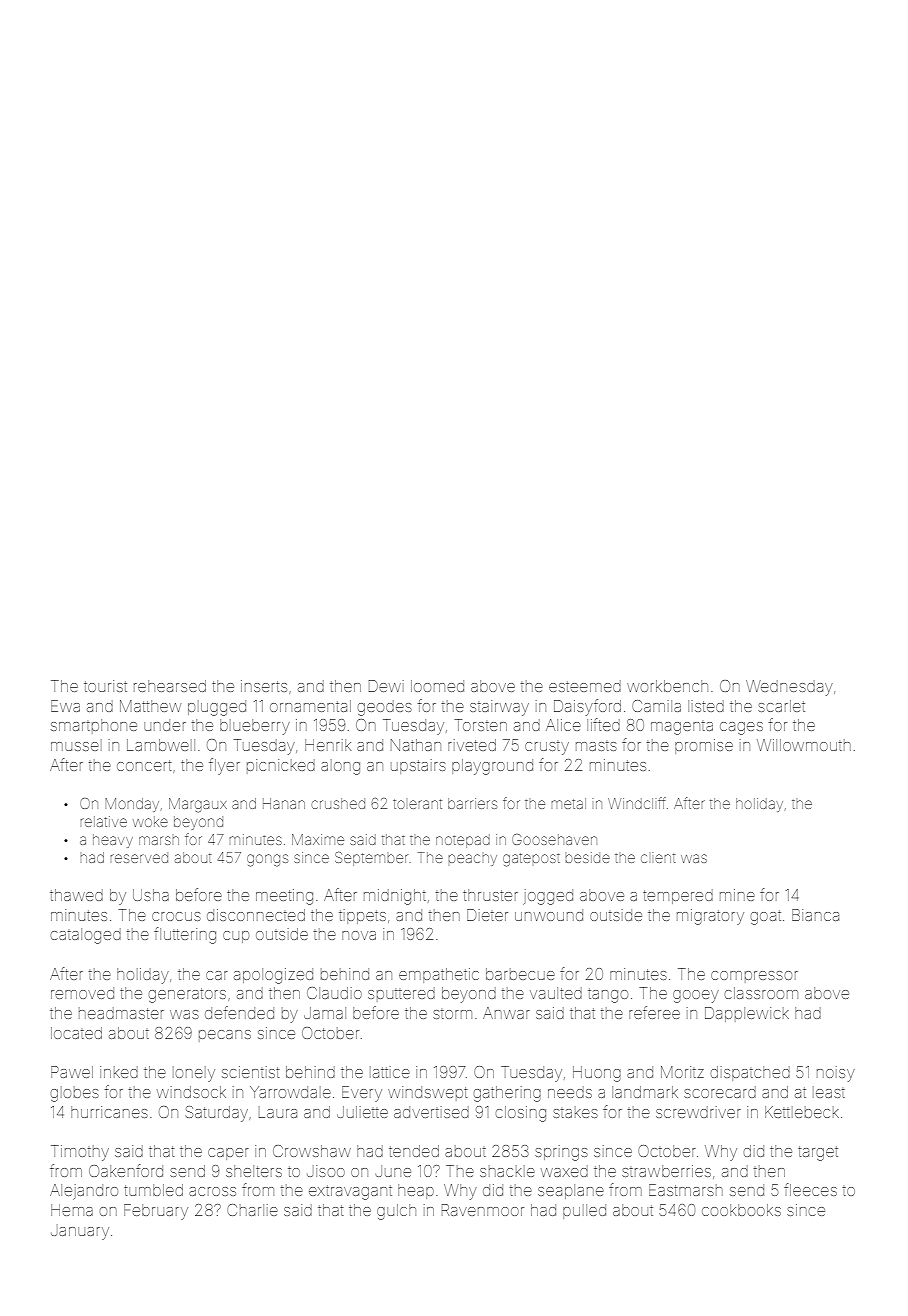 This screenshot has height=1316, width=908. What do you see at coordinates (362, 1094) in the screenshot?
I see `Every` at bounding box center [362, 1094].
